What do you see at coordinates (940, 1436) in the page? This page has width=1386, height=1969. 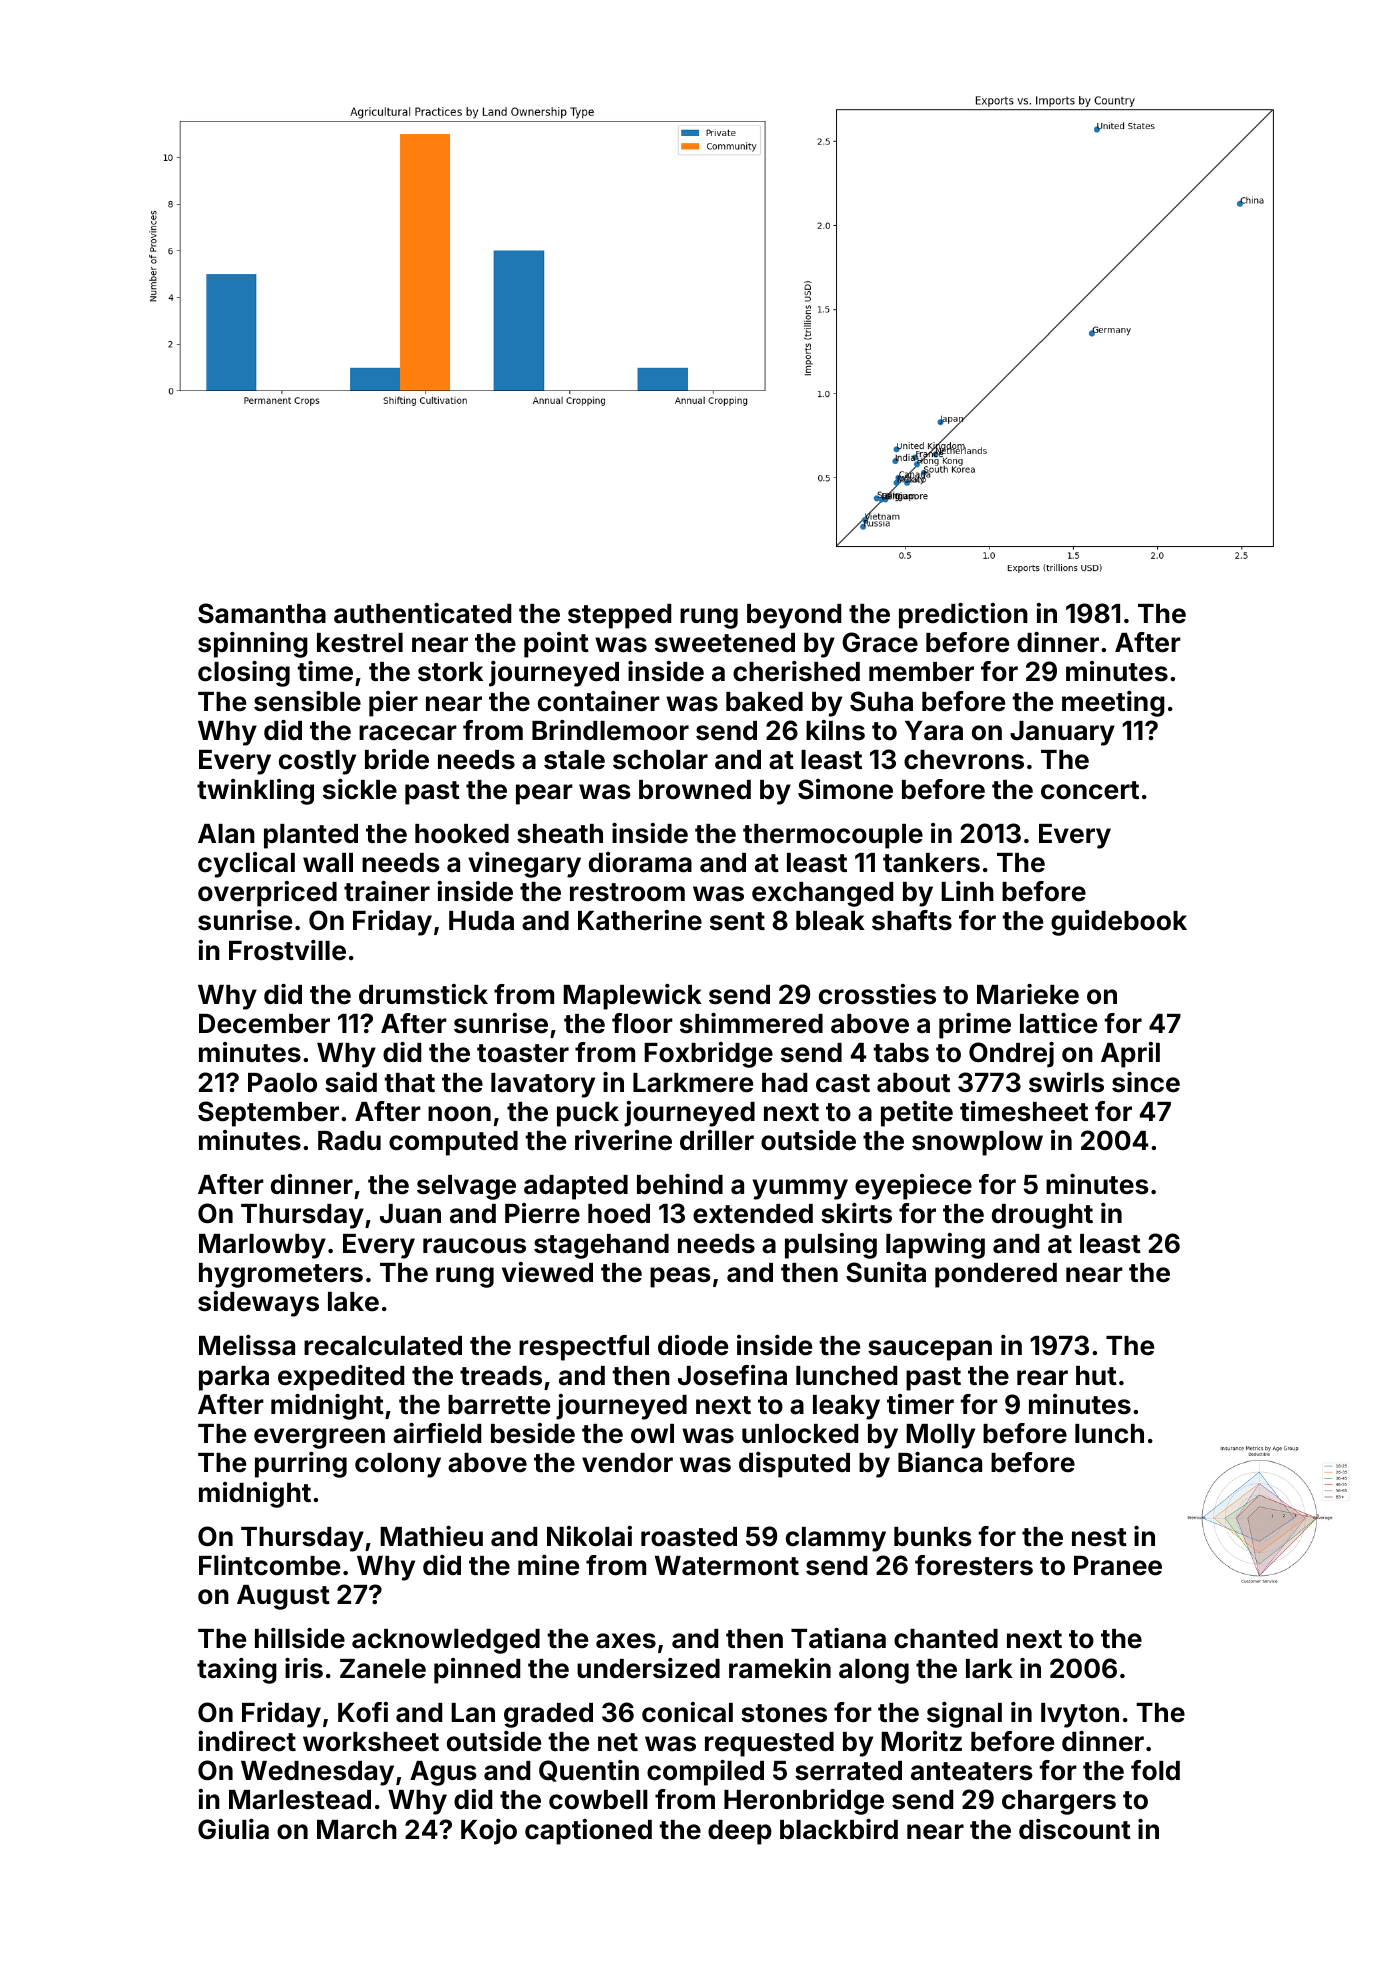 I see `Molly` at bounding box center [940, 1436].
